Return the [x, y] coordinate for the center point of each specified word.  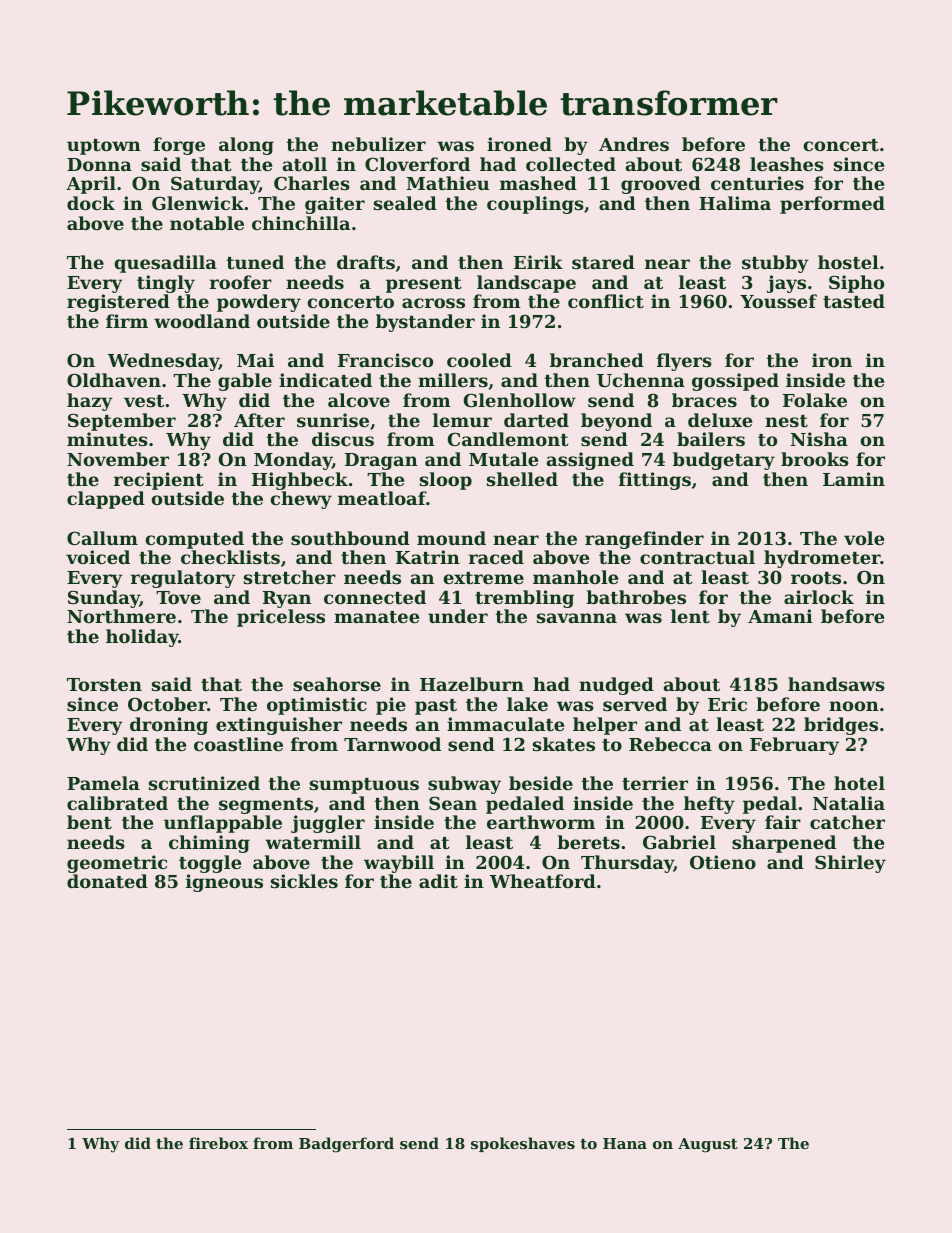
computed [194, 540]
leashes [787, 164]
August [708, 1145]
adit [438, 881]
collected [571, 164]
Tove [178, 597]
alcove [359, 400]
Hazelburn [472, 684]
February [794, 746]
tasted [854, 301]
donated [107, 881]
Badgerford [346, 1145]
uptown [104, 147]
